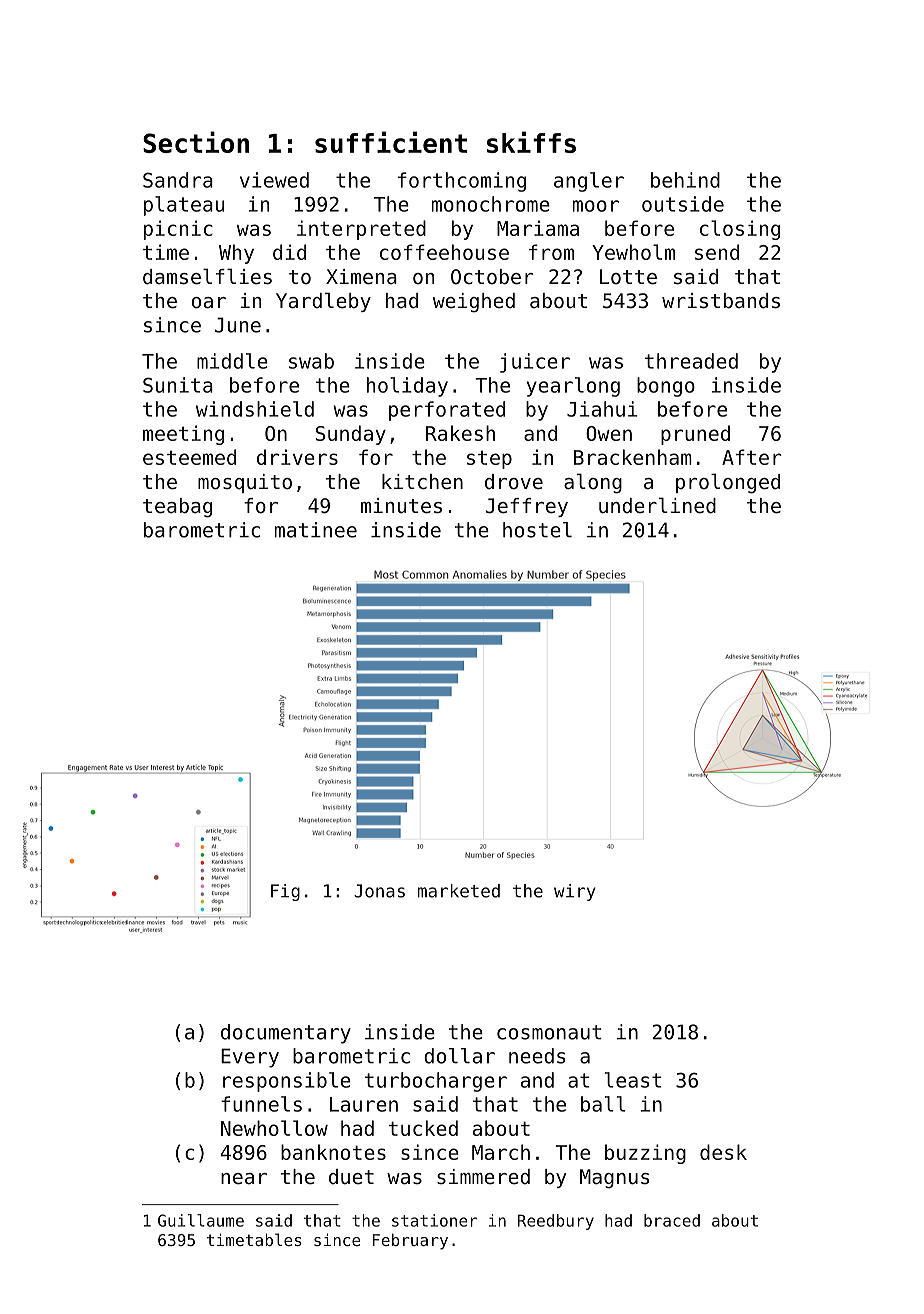  What do you see at coordinates (721, 301) in the image?
I see `wristbands` at bounding box center [721, 301].
